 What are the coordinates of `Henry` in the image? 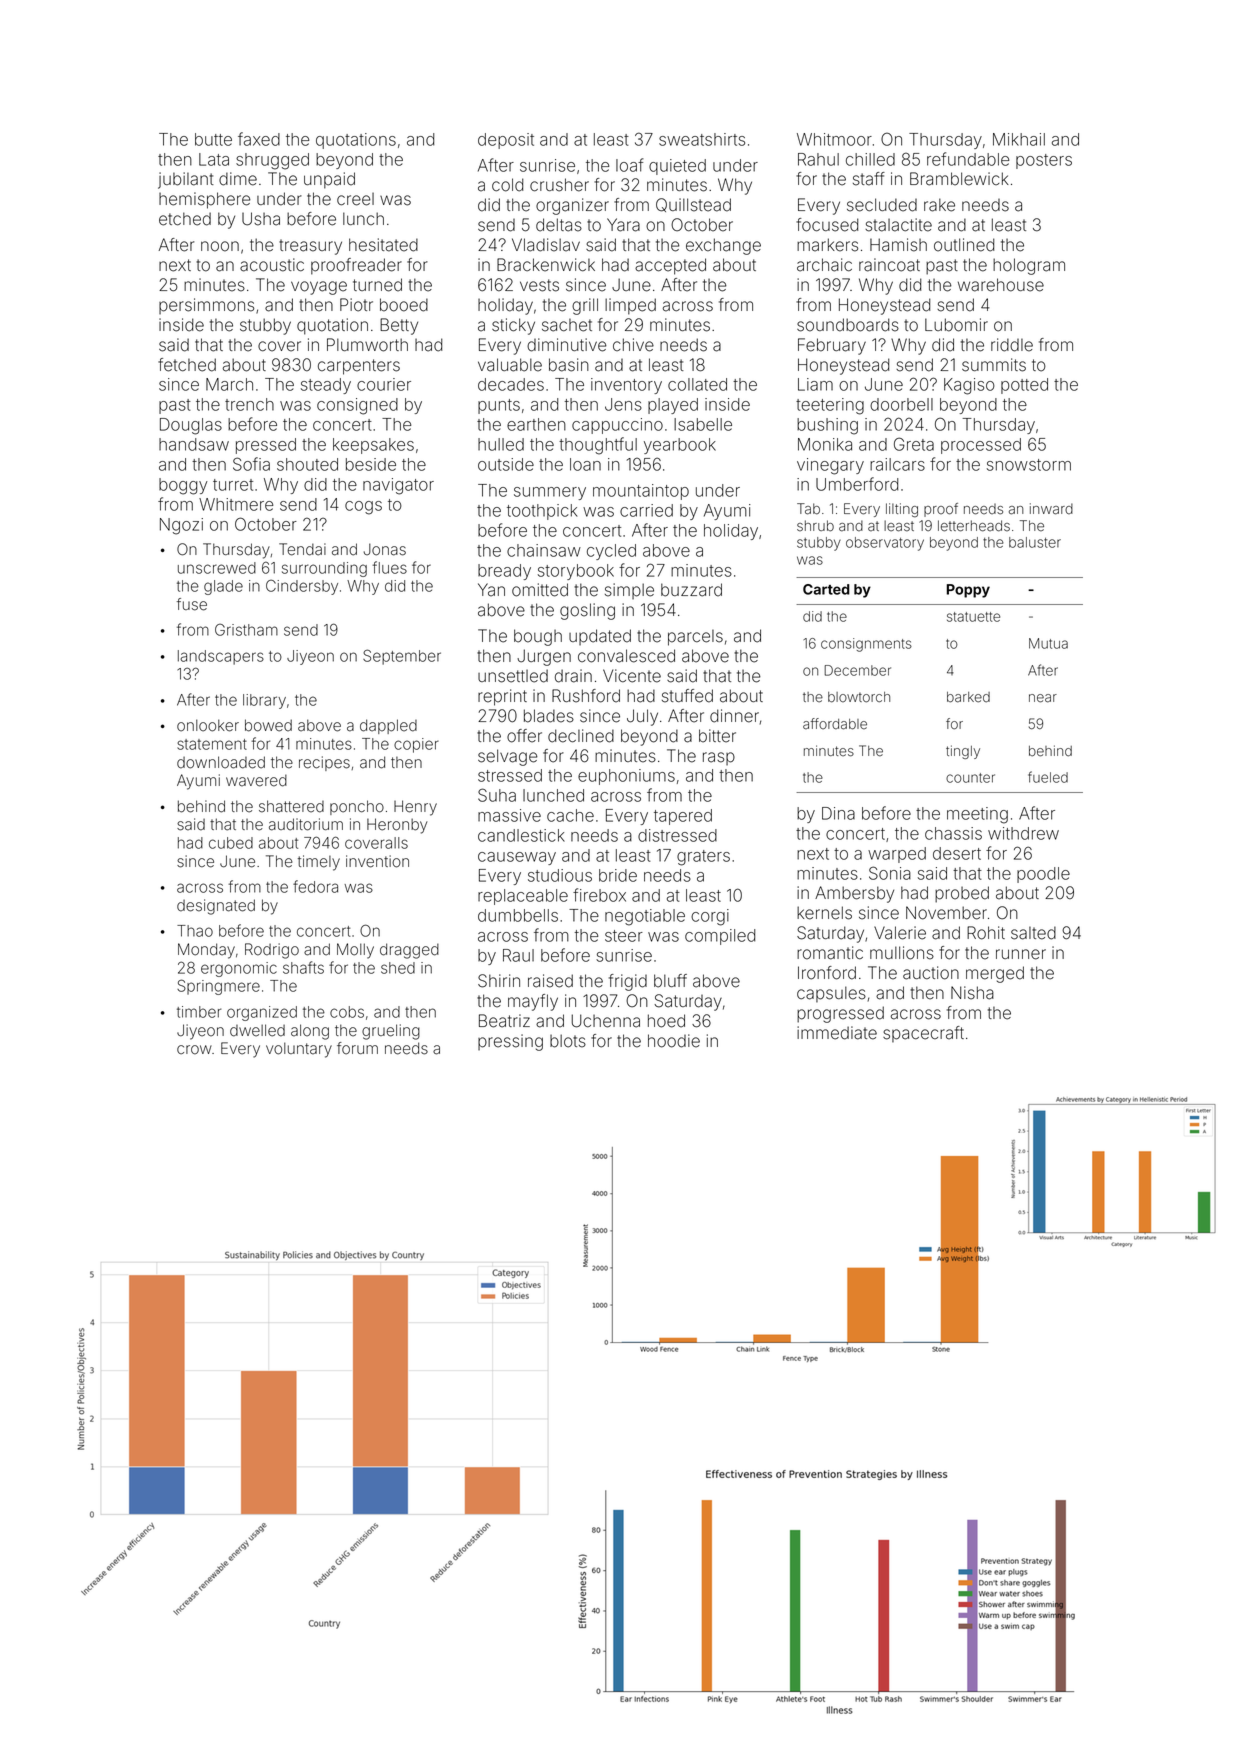 It's located at (415, 808).
